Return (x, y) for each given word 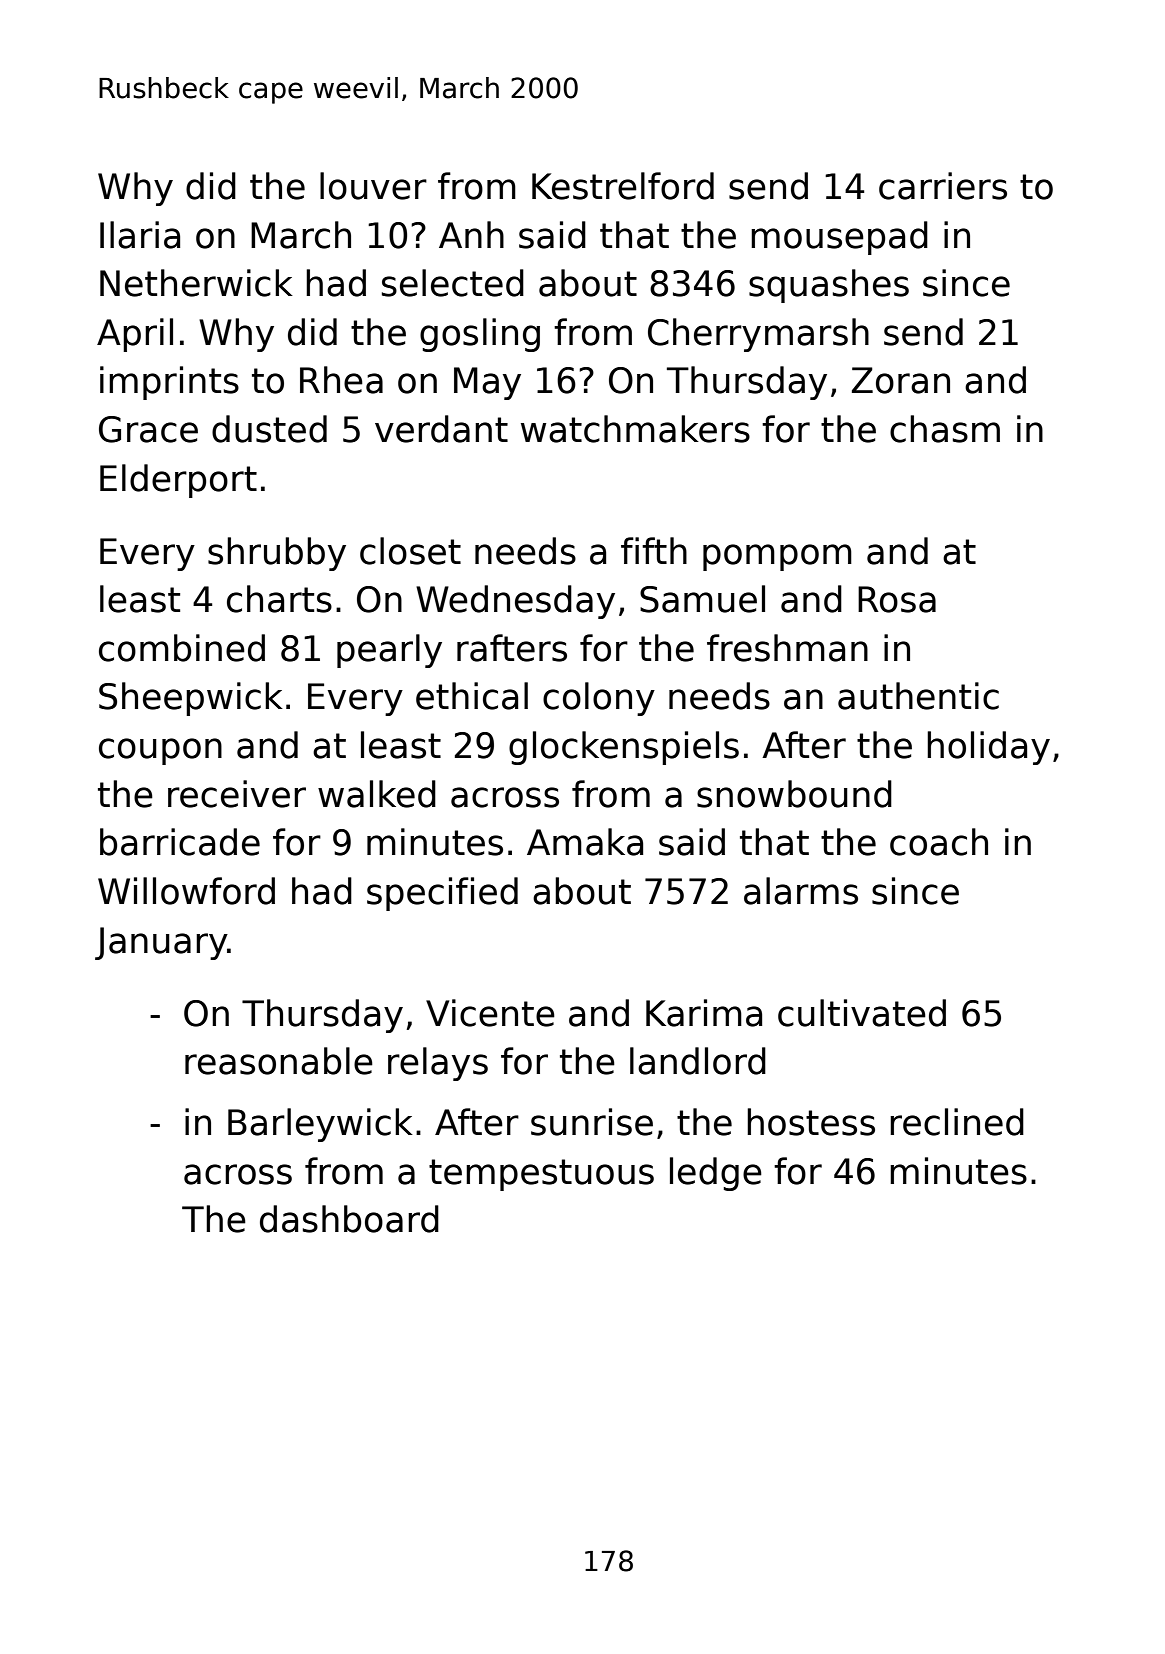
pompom (777, 557)
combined (182, 648)
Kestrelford (623, 186)
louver (373, 186)
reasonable (279, 1061)
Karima (704, 1013)
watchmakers (635, 429)
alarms (801, 891)
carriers (943, 186)
